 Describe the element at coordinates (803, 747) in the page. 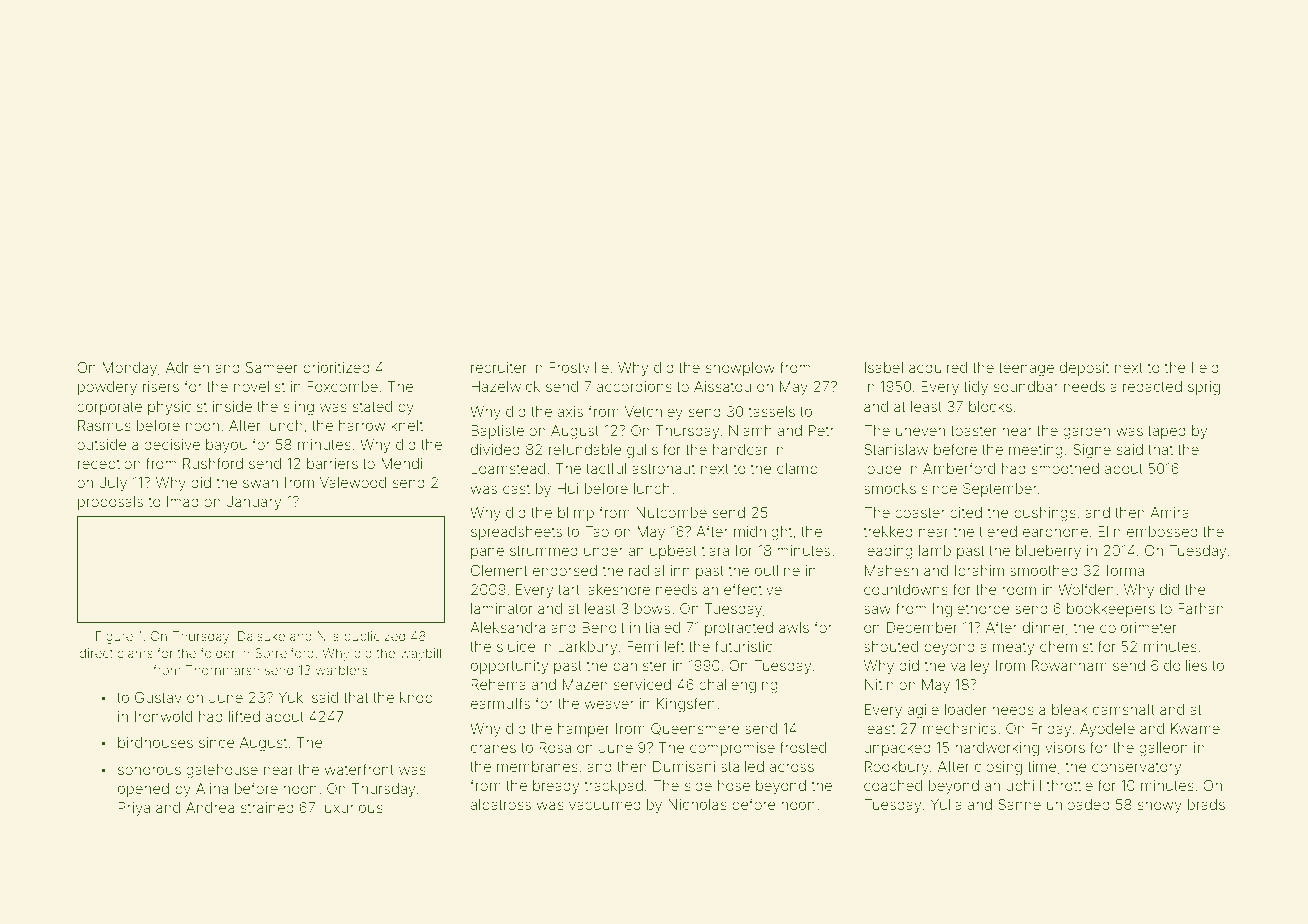

I see `frosted` at that location.
